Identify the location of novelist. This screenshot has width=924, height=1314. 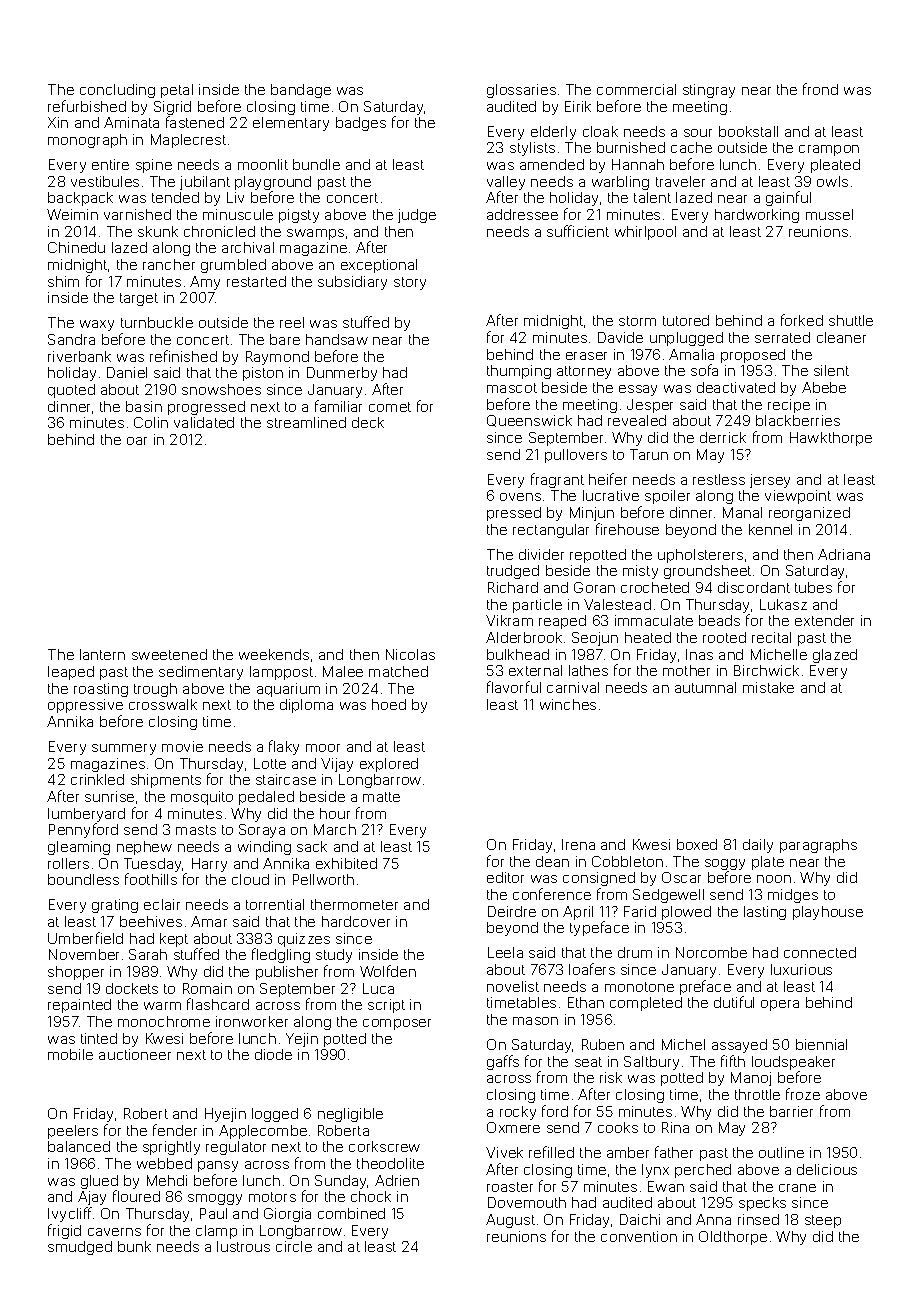
(513, 986).
